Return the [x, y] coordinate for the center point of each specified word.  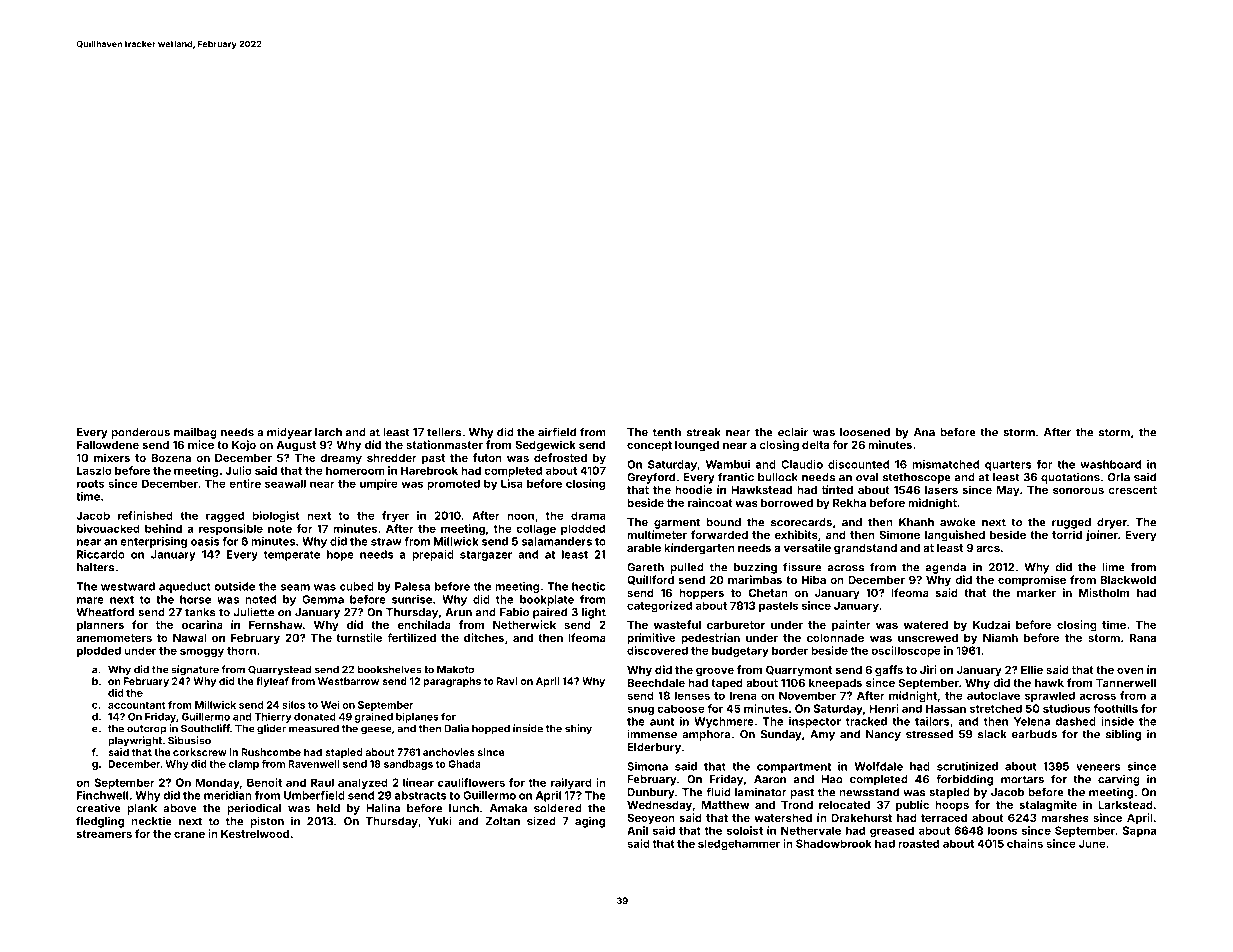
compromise [1032, 581]
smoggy [202, 652]
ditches [484, 637]
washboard [1110, 464]
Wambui [728, 464]
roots [91, 484]
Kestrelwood [255, 834]
